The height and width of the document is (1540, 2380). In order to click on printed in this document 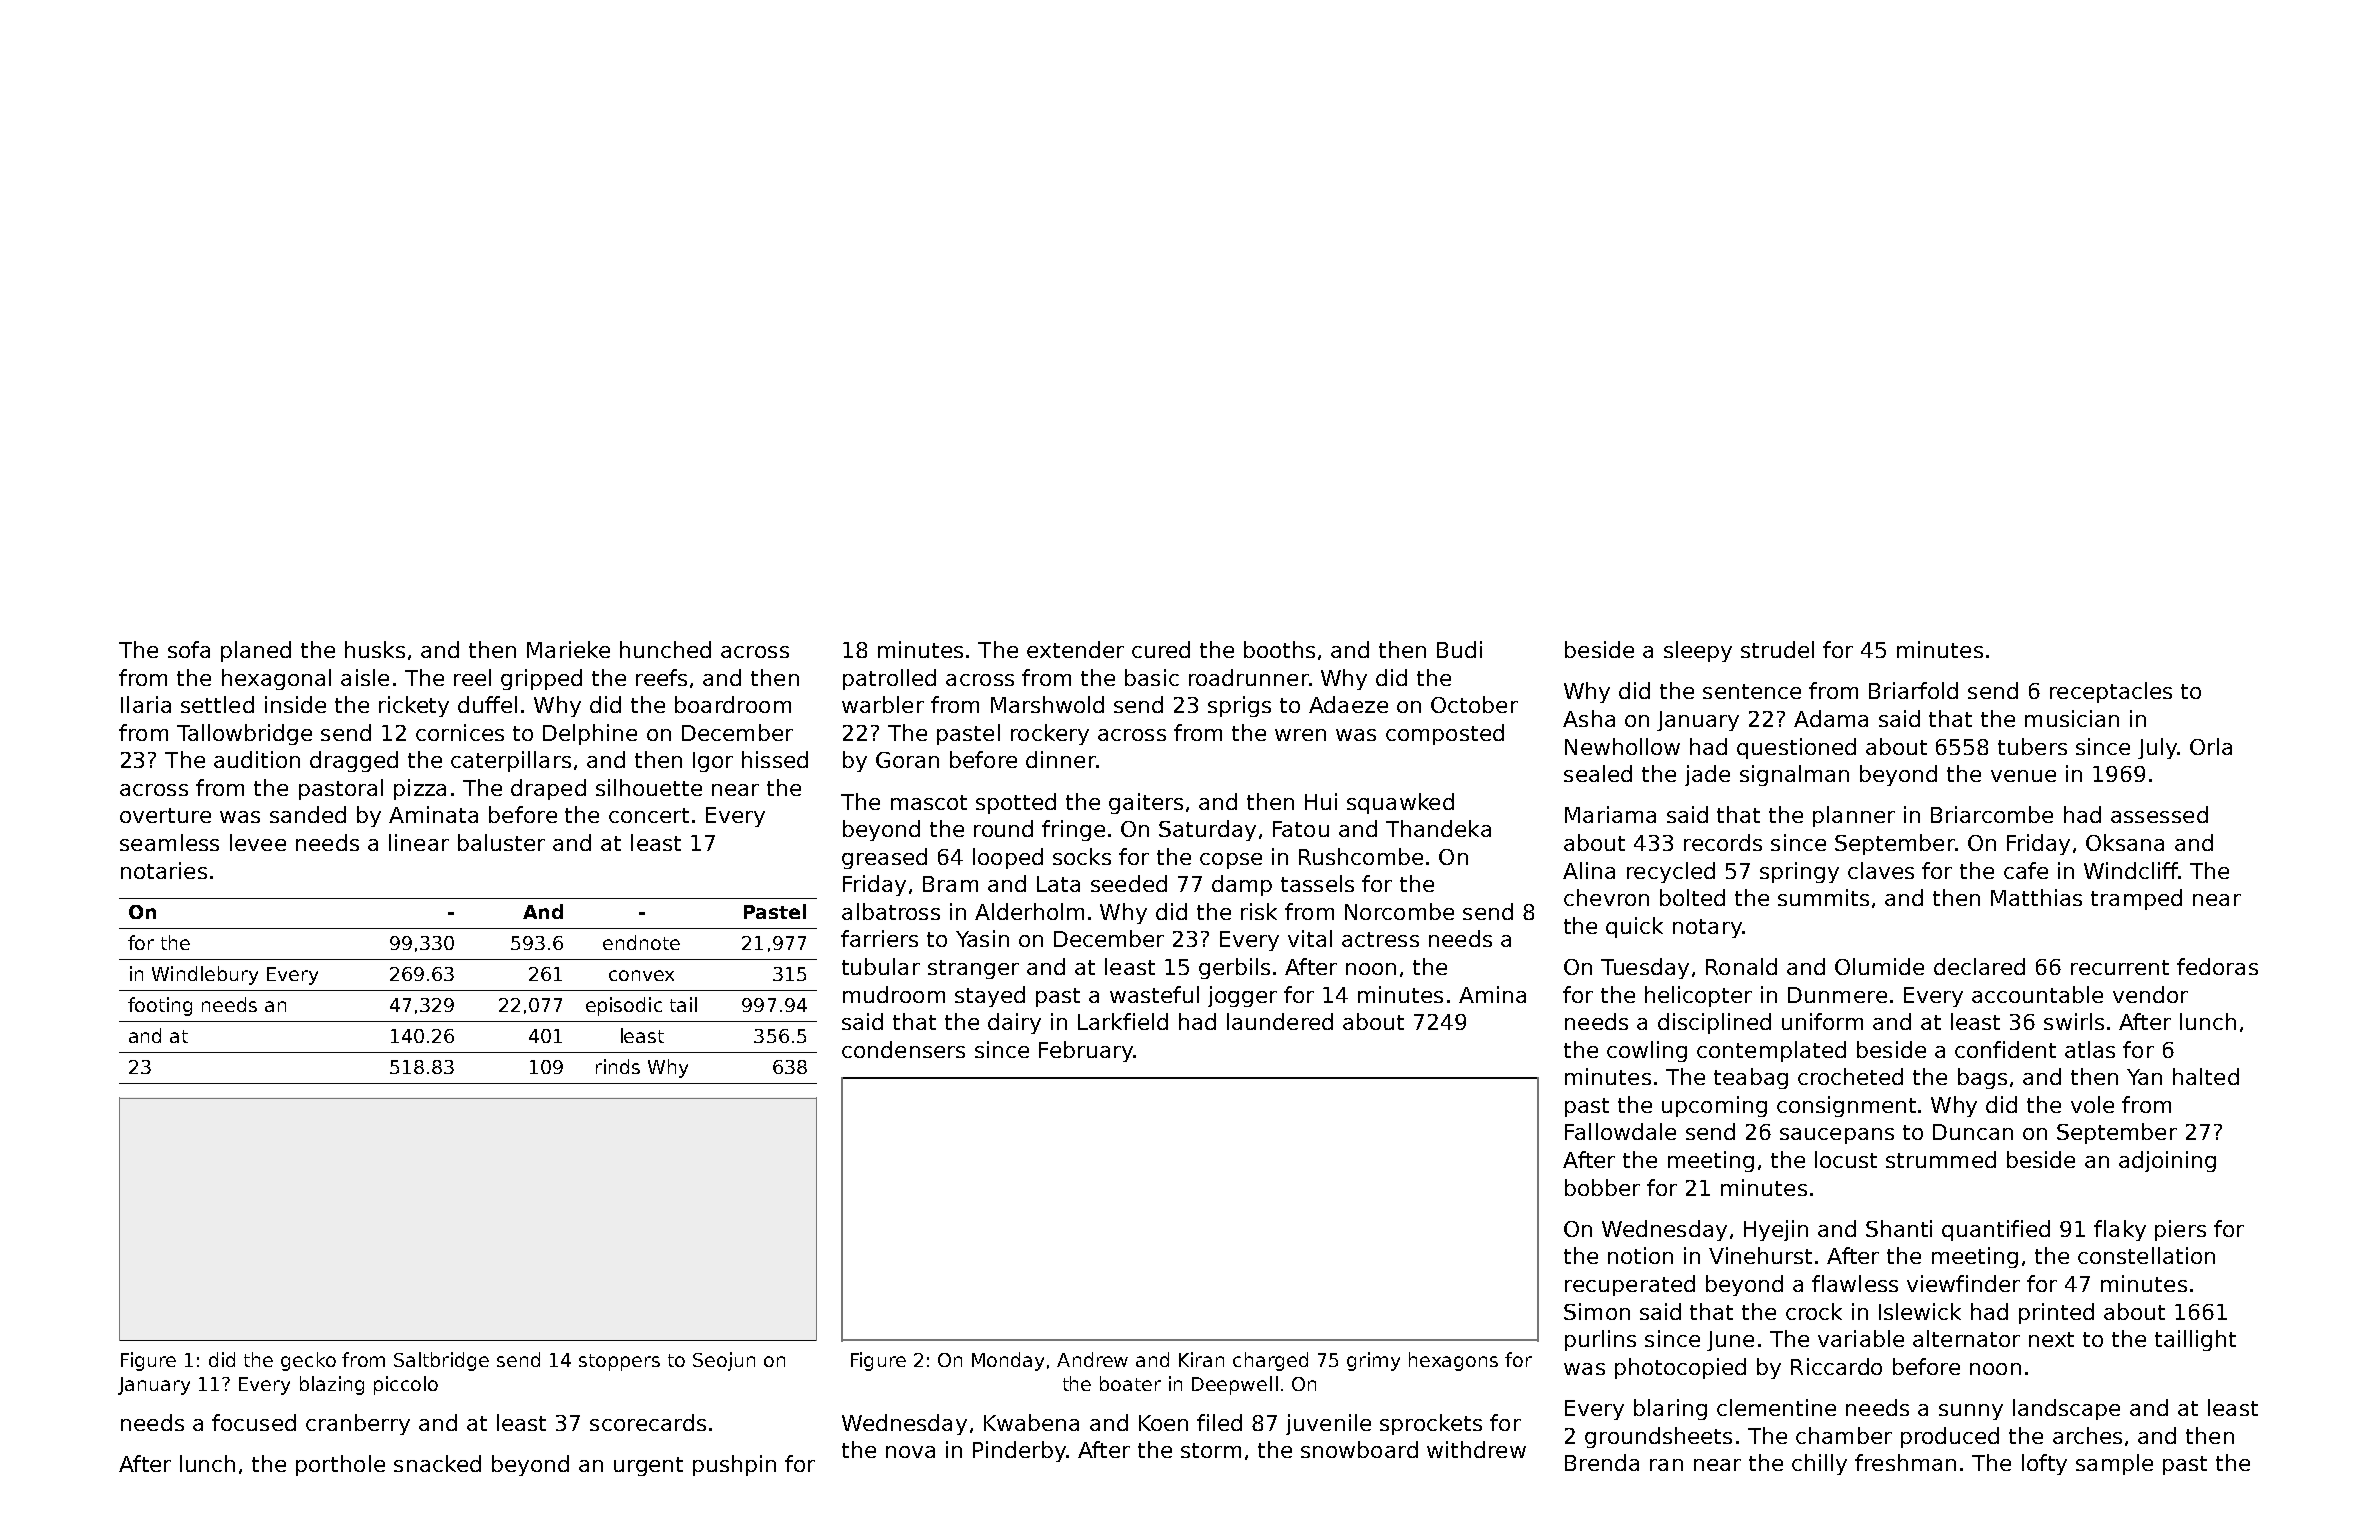, I will do `click(2056, 1313)`.
